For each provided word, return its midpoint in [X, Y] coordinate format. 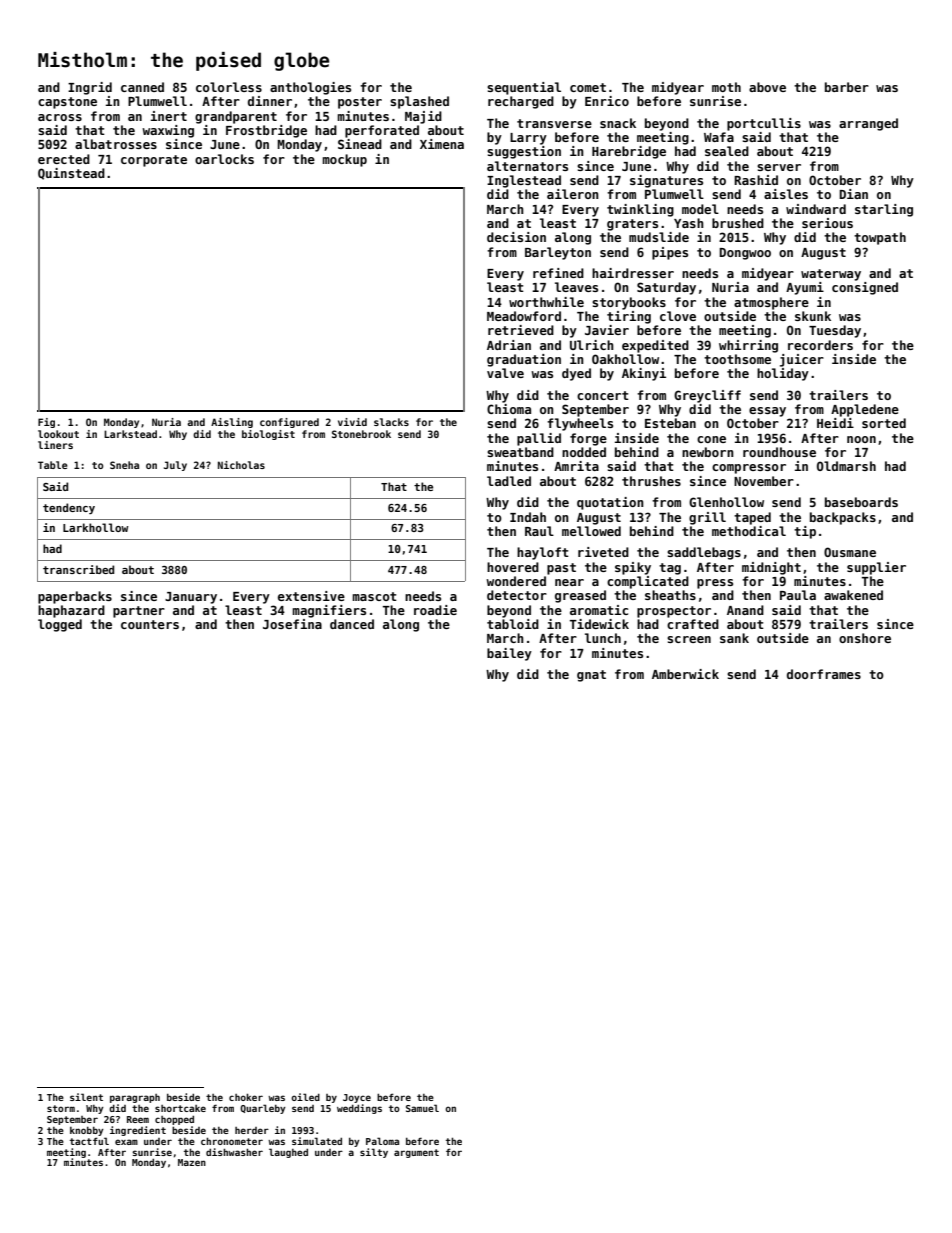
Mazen [192, 1162]
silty [374, 1153]
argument [416, 1153]
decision [516, 237]
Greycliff [707, 396]
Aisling [232, 423]
